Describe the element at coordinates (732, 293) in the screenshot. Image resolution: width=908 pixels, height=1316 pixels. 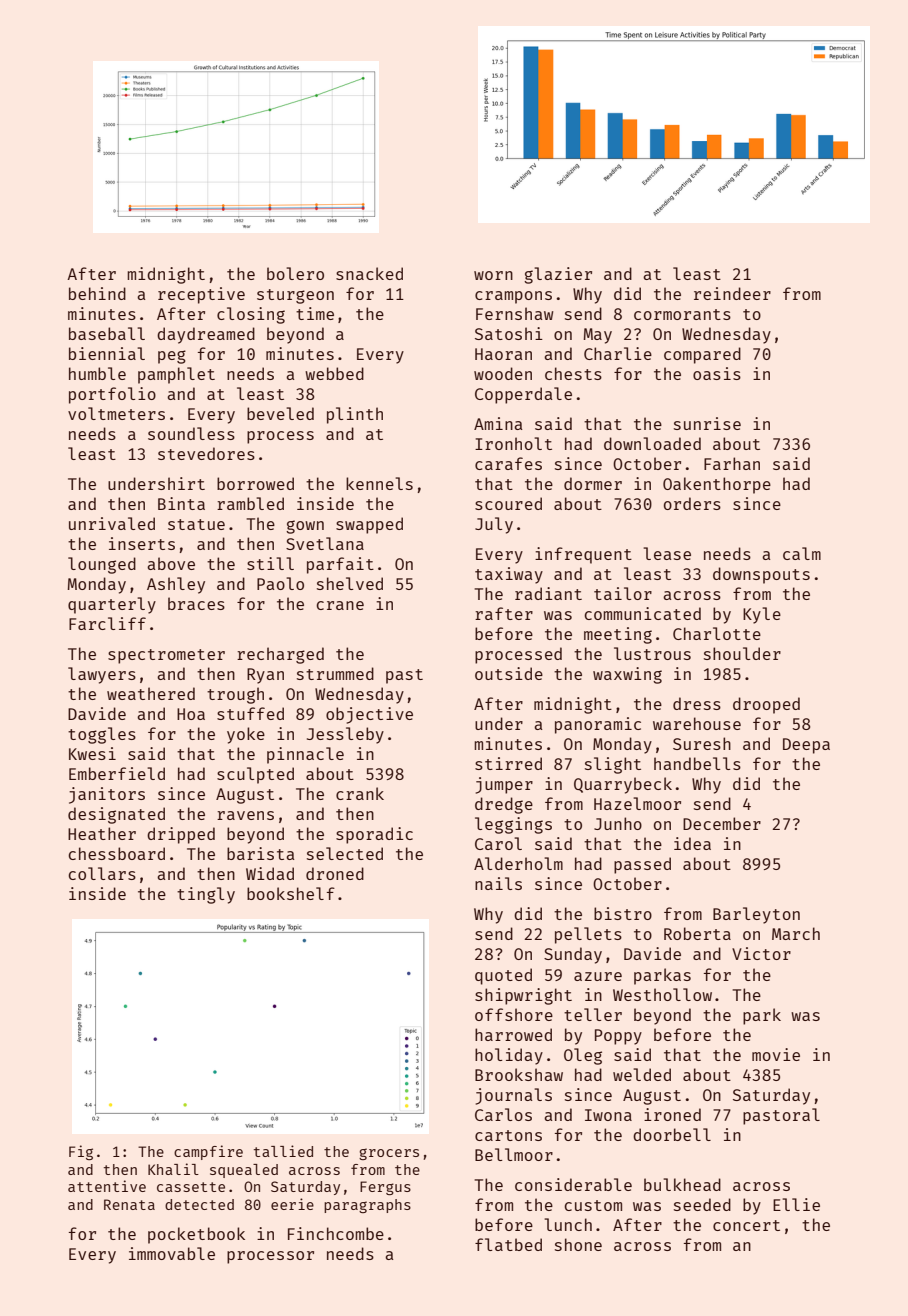
I see `reindeer` at that location.
